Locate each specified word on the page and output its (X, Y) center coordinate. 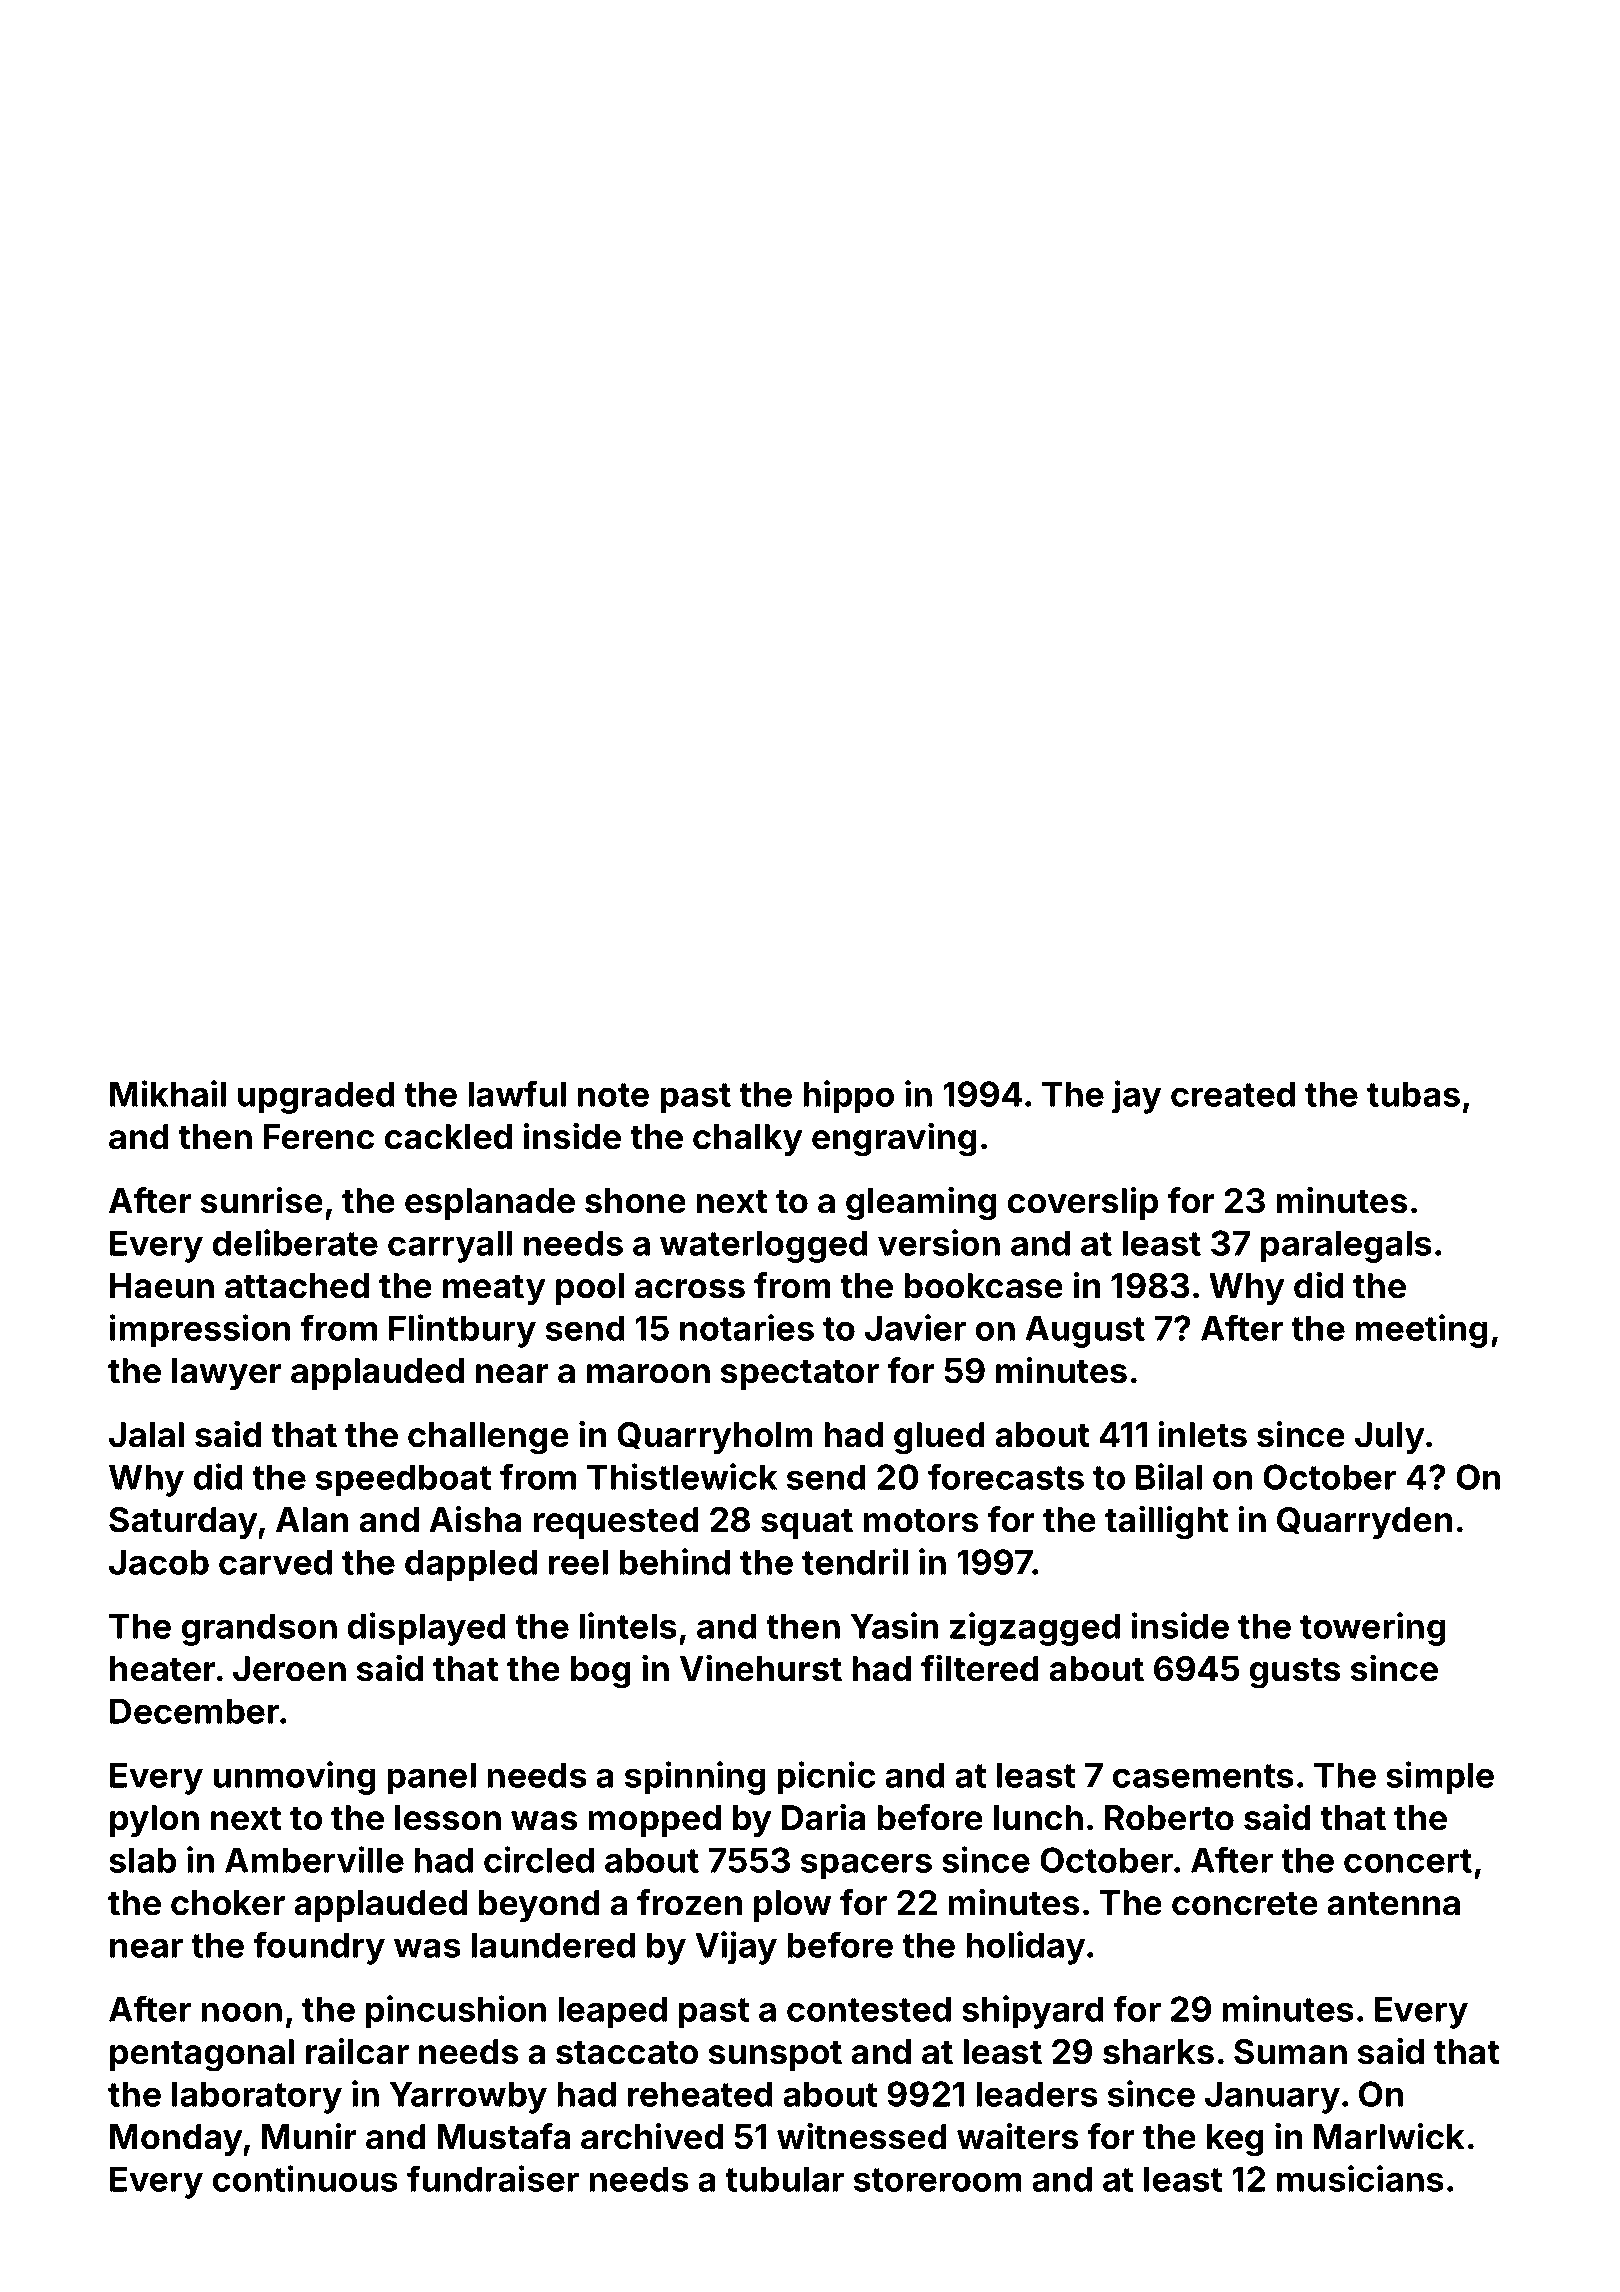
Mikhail (168, 1093)
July (1389, 1438)
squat (807, 1524)
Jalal (146, 1435)
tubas (1413, 1094)
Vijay (736, 1948)
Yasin (894, 1625)
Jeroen (289, 1669)
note (613, 1095)
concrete (1245, 1904)
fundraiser (493, 2178)
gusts (1295, 1673)
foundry (319, 1948)
